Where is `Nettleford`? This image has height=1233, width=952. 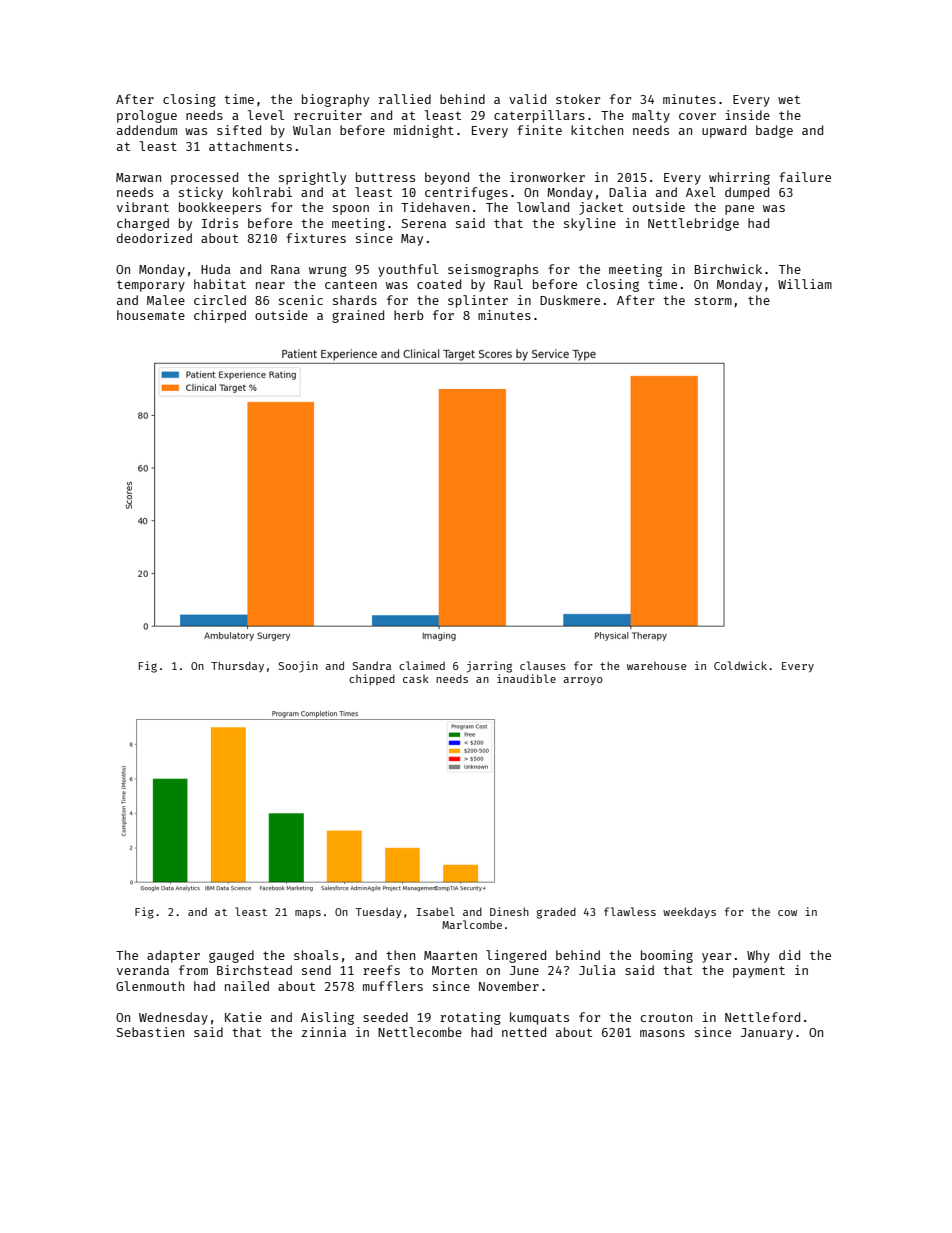 Nettleford is located at coordinates (762, 1017).
